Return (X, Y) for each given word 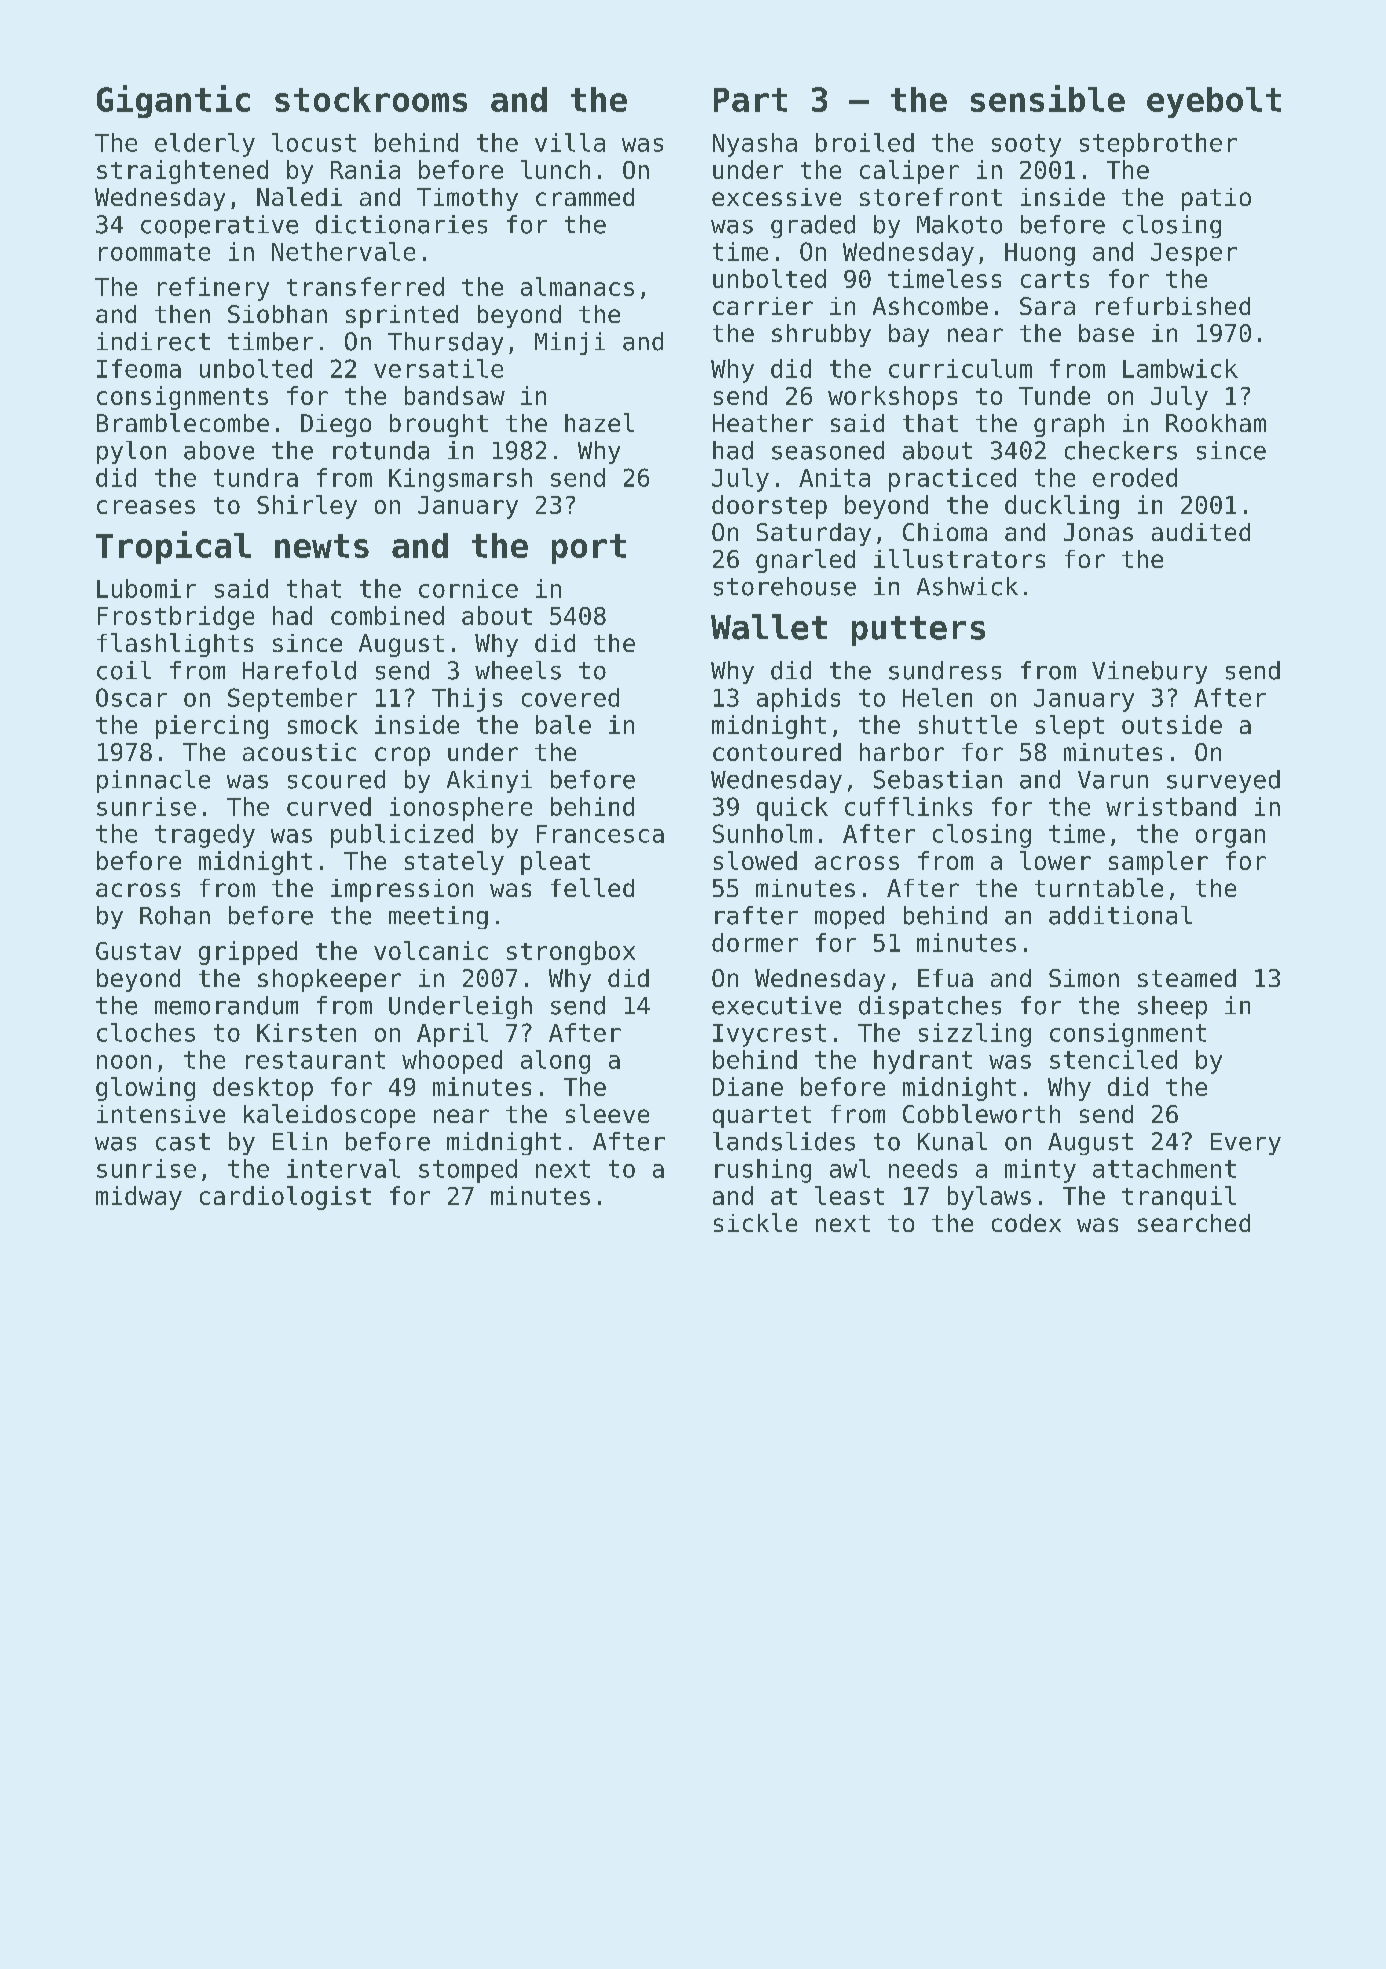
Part (750, 100)
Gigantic (173, 101)
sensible (1048, 98)
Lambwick (1180, 368)
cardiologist (285, 1198)
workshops (892, 398)
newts (322, 546)
